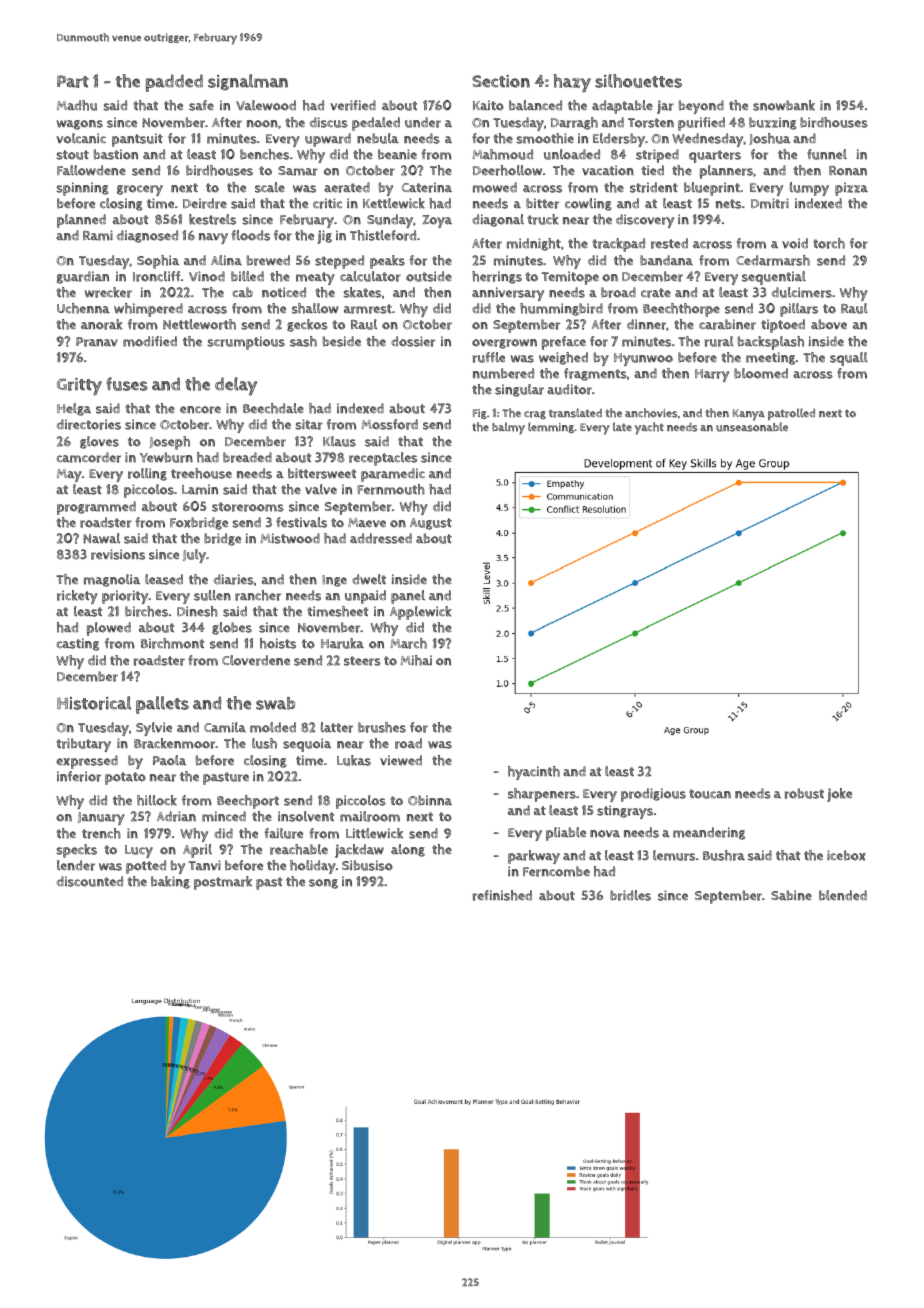  I want to click on Section, so click(501, 81).
